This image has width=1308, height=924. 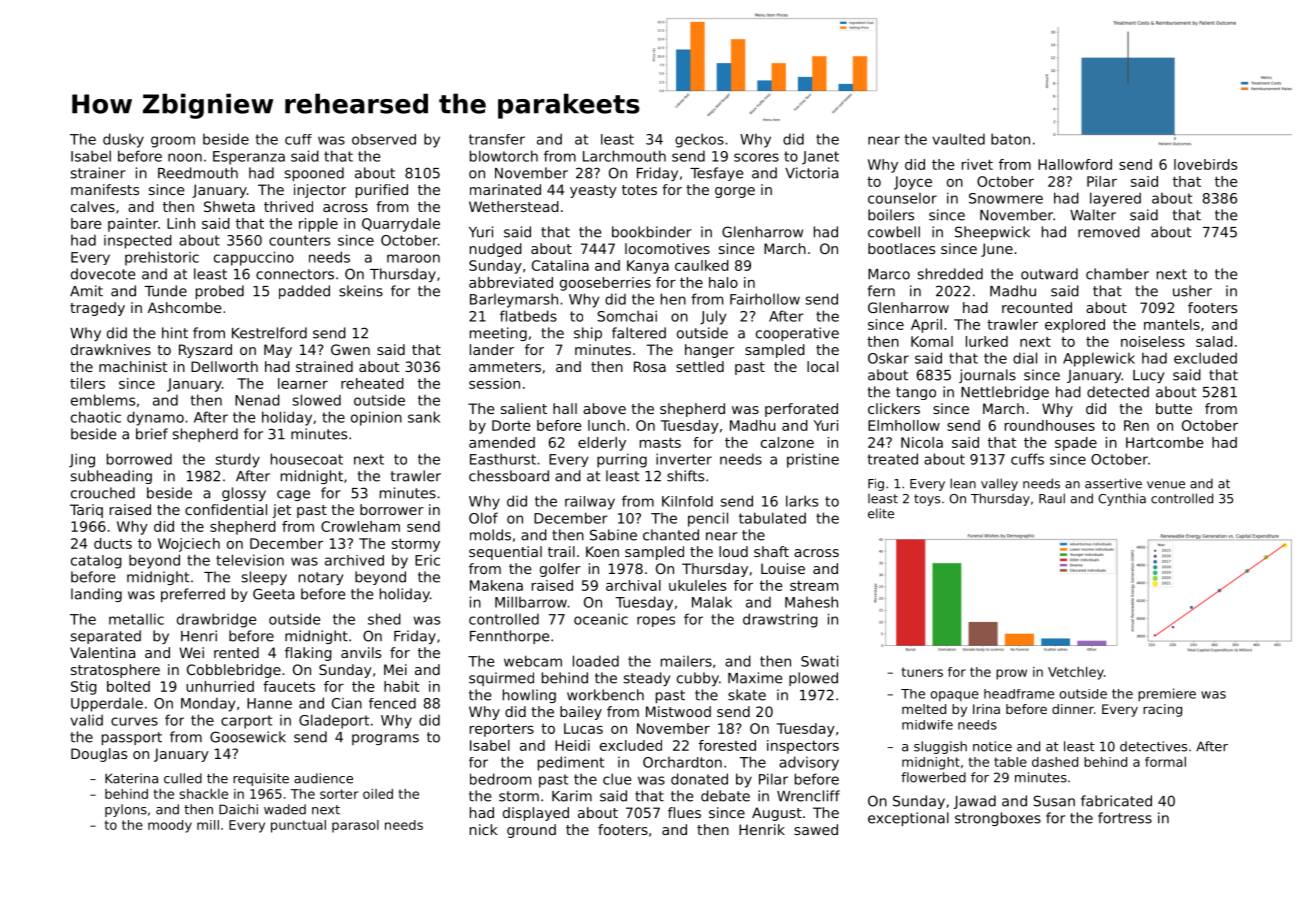 What do you see at coordinates (249, 158) in the image?
I see `Esperanza` at bounding box center [249, 158].
